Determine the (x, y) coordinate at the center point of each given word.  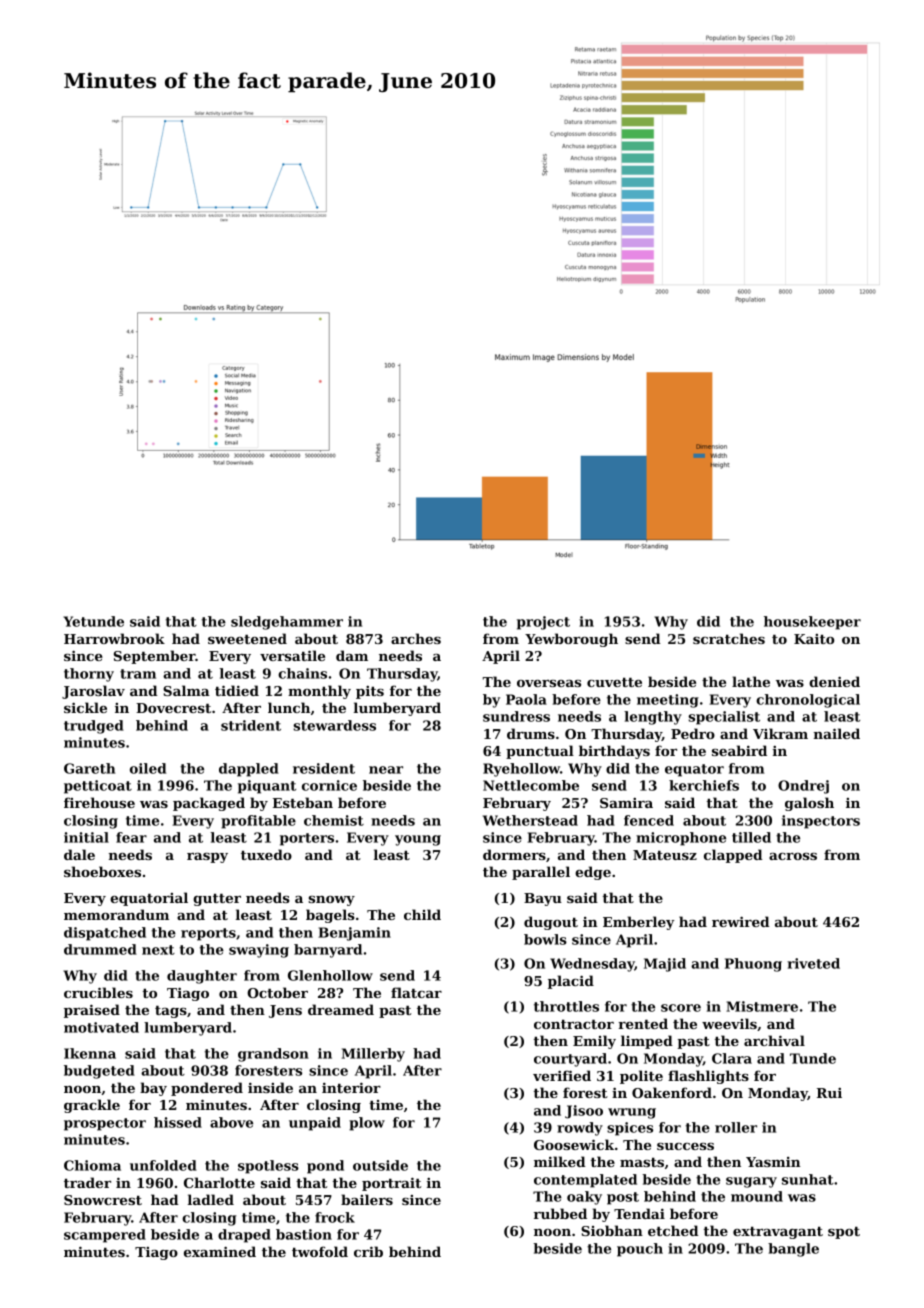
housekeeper (812, 623)
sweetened (247, 638)
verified (562, 1075)
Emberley (639, 923)
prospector (105, 1124)
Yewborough (571, 640)
